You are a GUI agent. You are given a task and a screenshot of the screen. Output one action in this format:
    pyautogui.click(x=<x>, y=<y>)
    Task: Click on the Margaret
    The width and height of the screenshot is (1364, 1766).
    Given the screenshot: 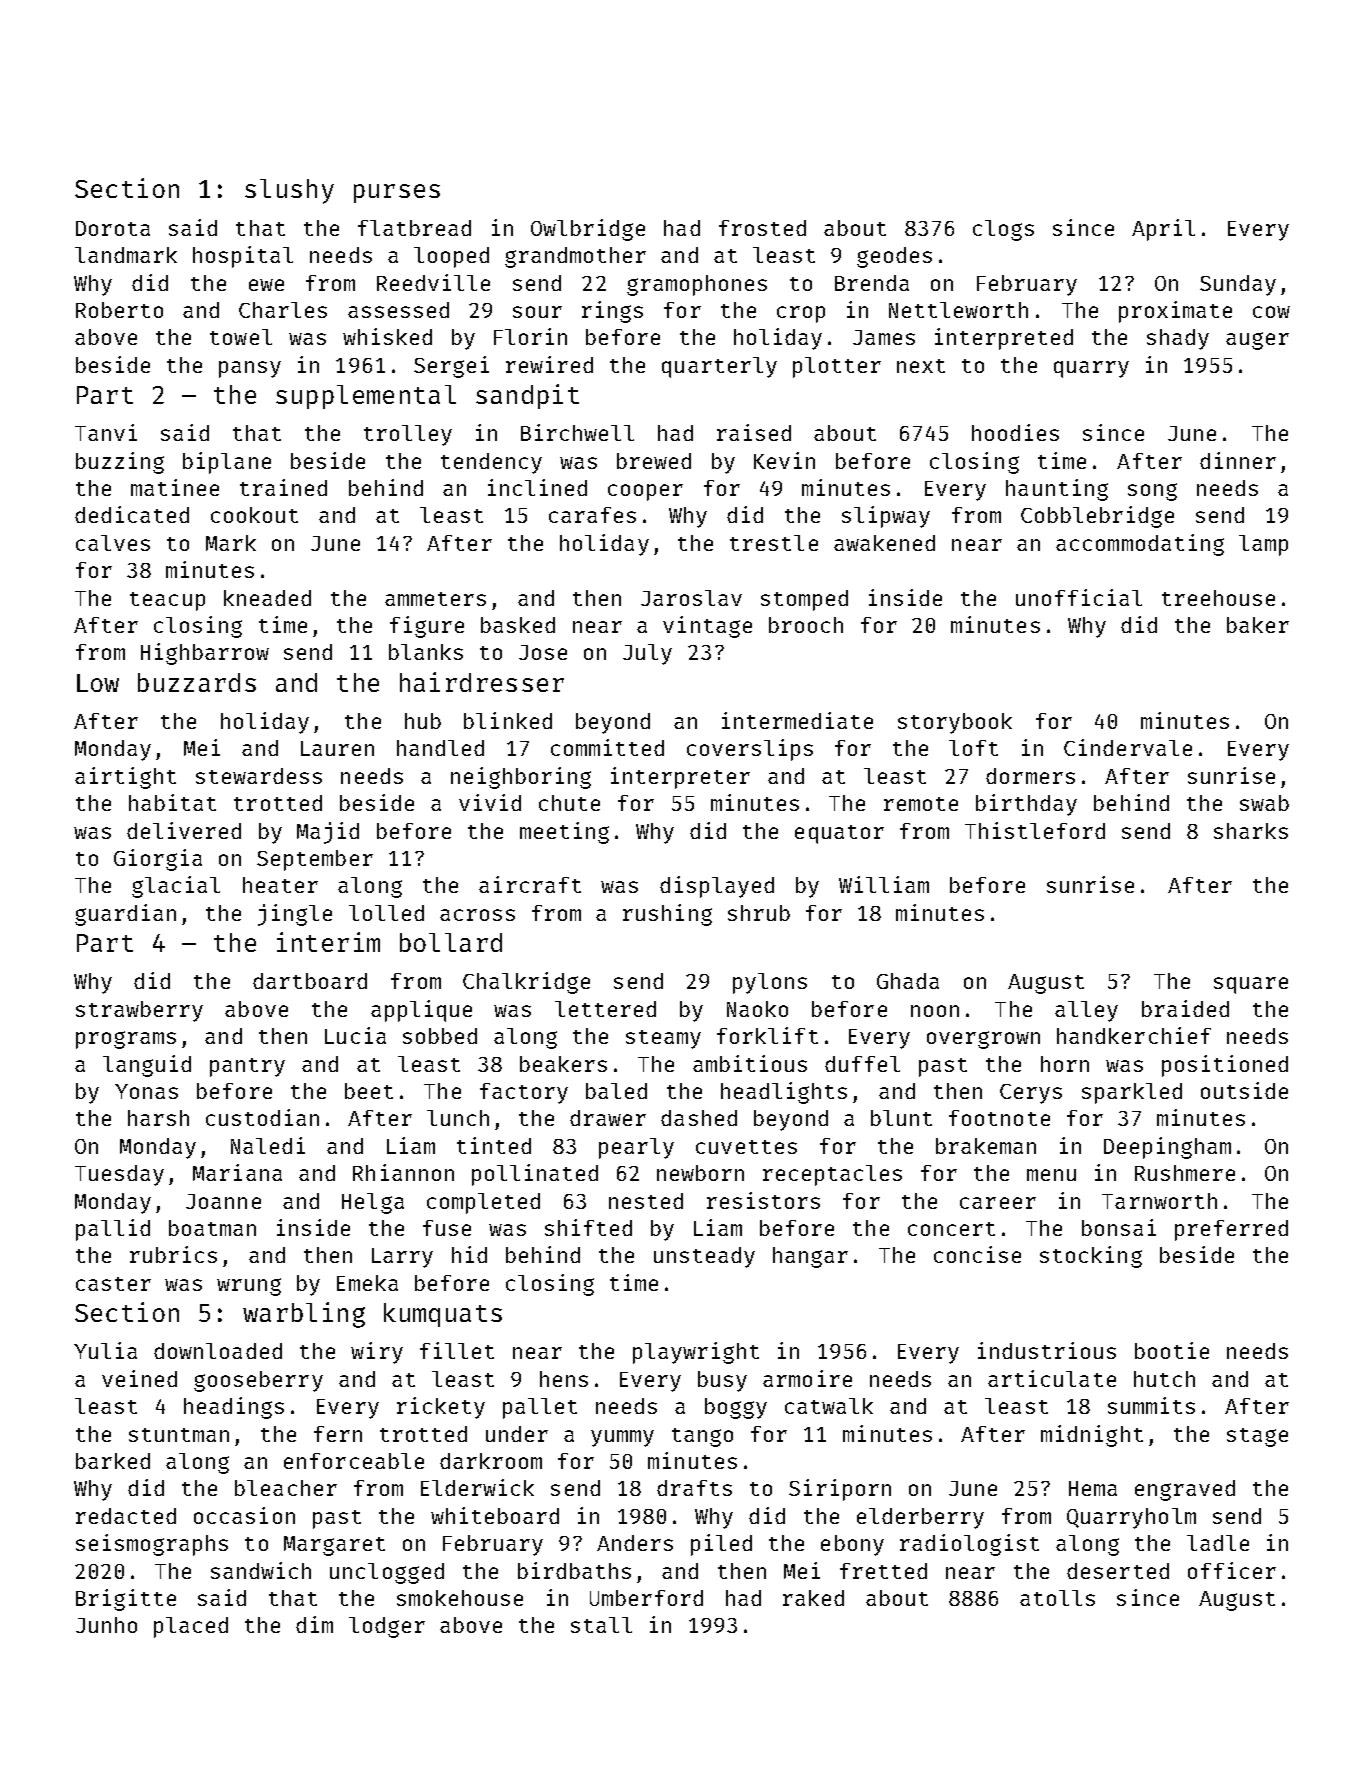 What is the action you would take?
    pyautogui.click(x=334, y=1546)
